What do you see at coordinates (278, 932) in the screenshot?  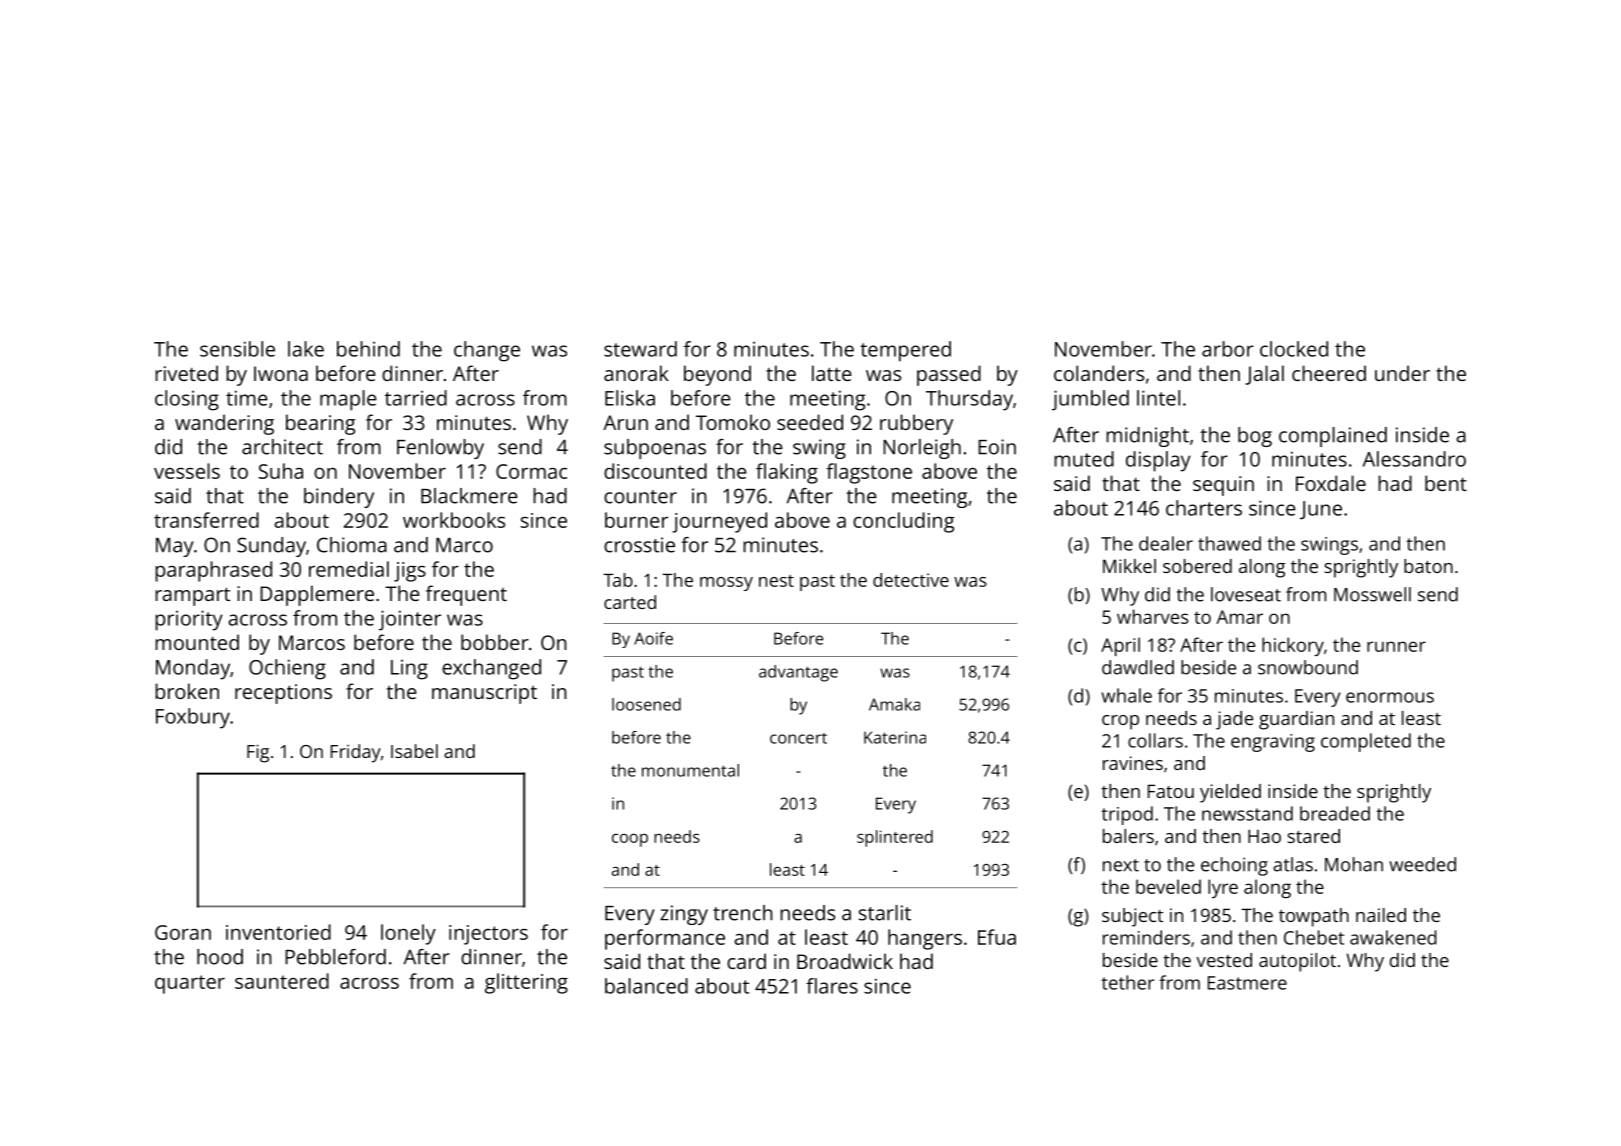 I see `inventoried` at bounding box center [278, 932].
